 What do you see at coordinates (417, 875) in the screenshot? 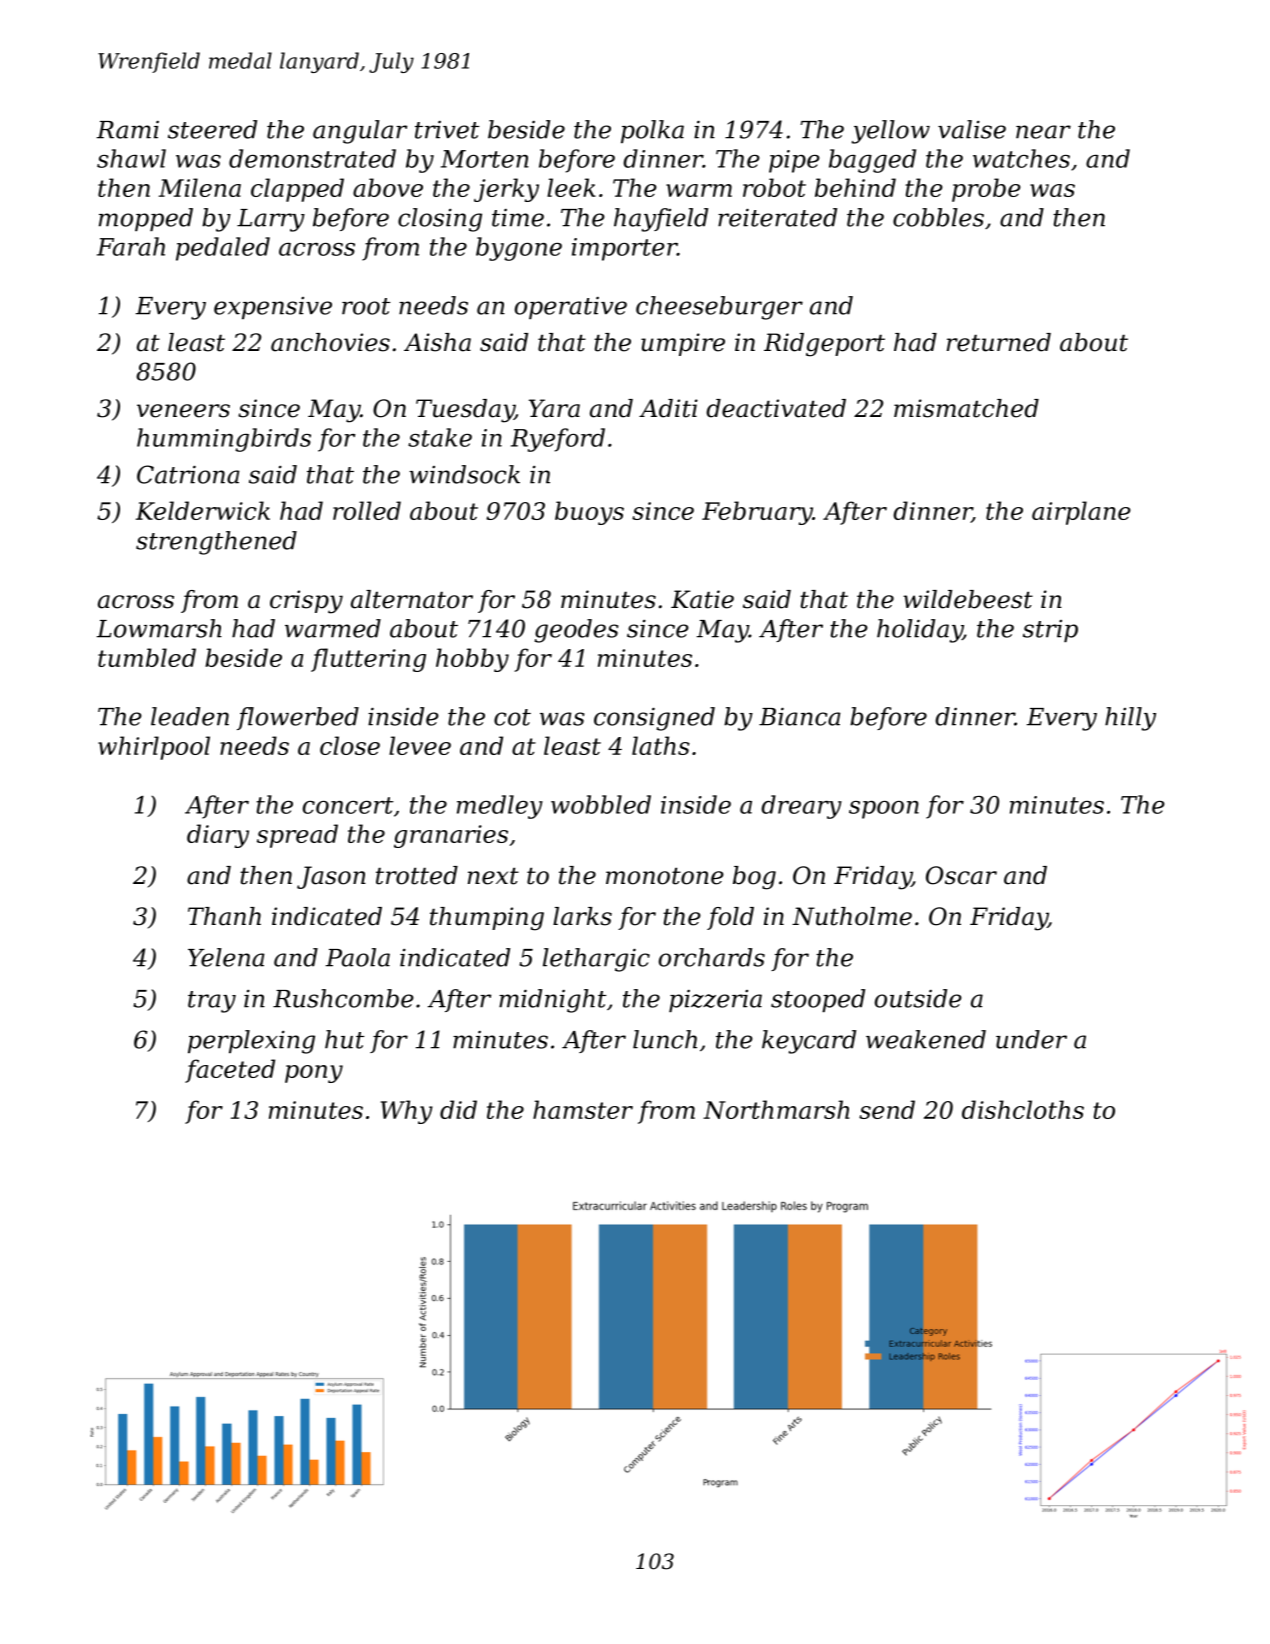
I see `trotted` at bounding box center [417, 875].
